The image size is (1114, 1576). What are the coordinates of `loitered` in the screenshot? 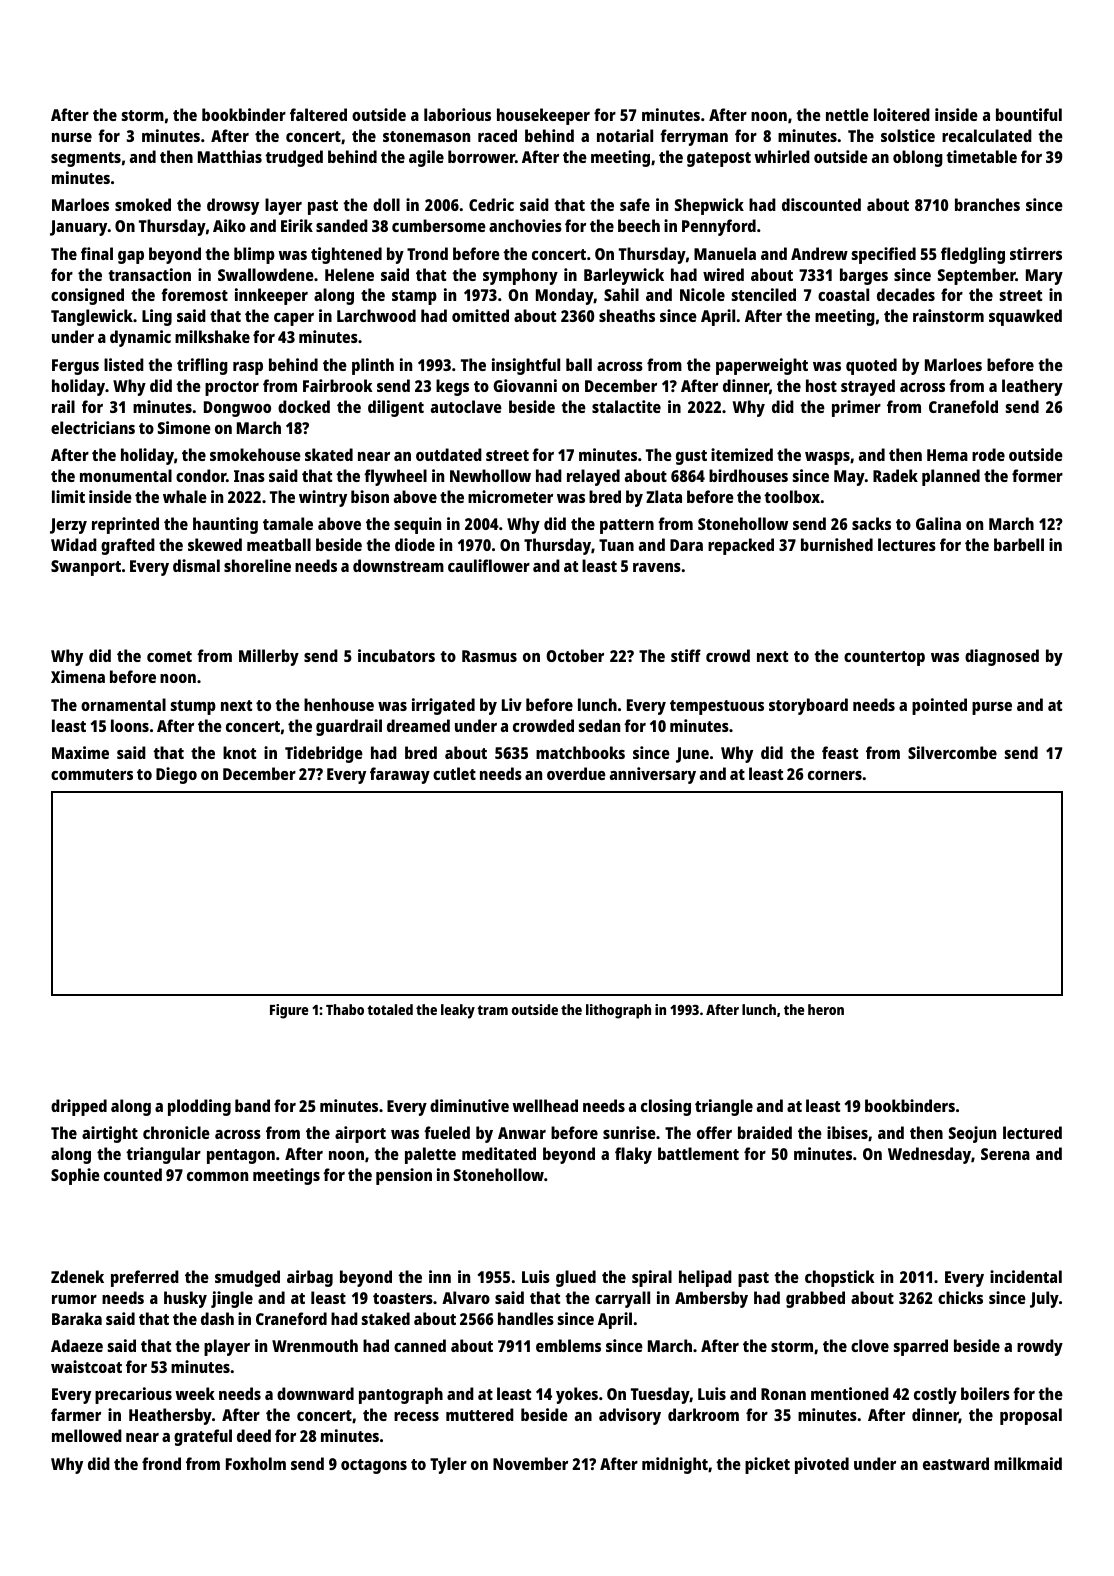 It's located at (902, 114).
